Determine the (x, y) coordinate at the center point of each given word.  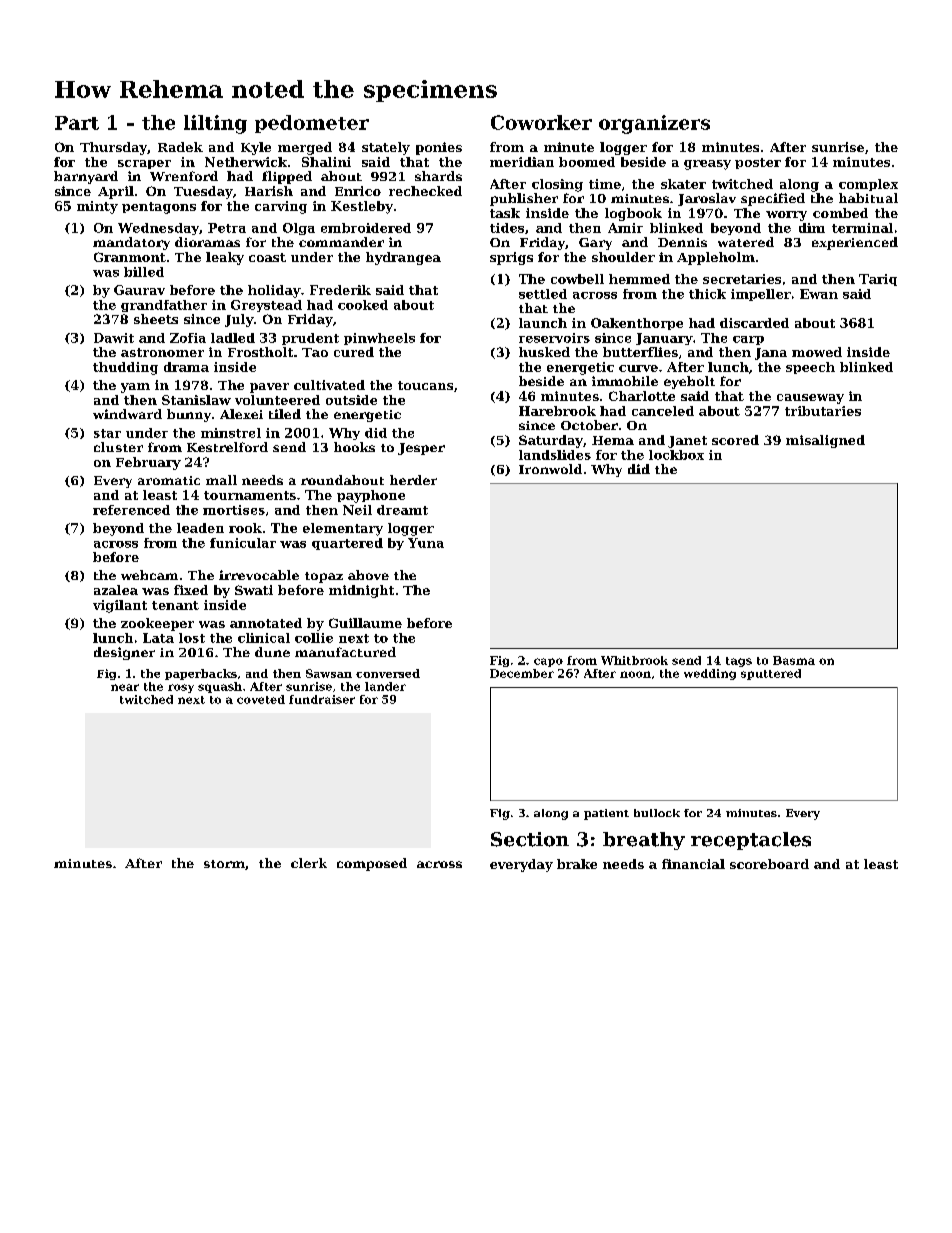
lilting (215, 124)
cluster (118, 447)
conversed (388, 673)
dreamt (402, 510)
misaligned (825, 441)
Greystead (266, 306)
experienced (855, 243)
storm (224, 864)
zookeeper (157, 624)
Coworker (541, 122)
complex (868, 185)
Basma (794, 660)
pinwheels (379, 339)
